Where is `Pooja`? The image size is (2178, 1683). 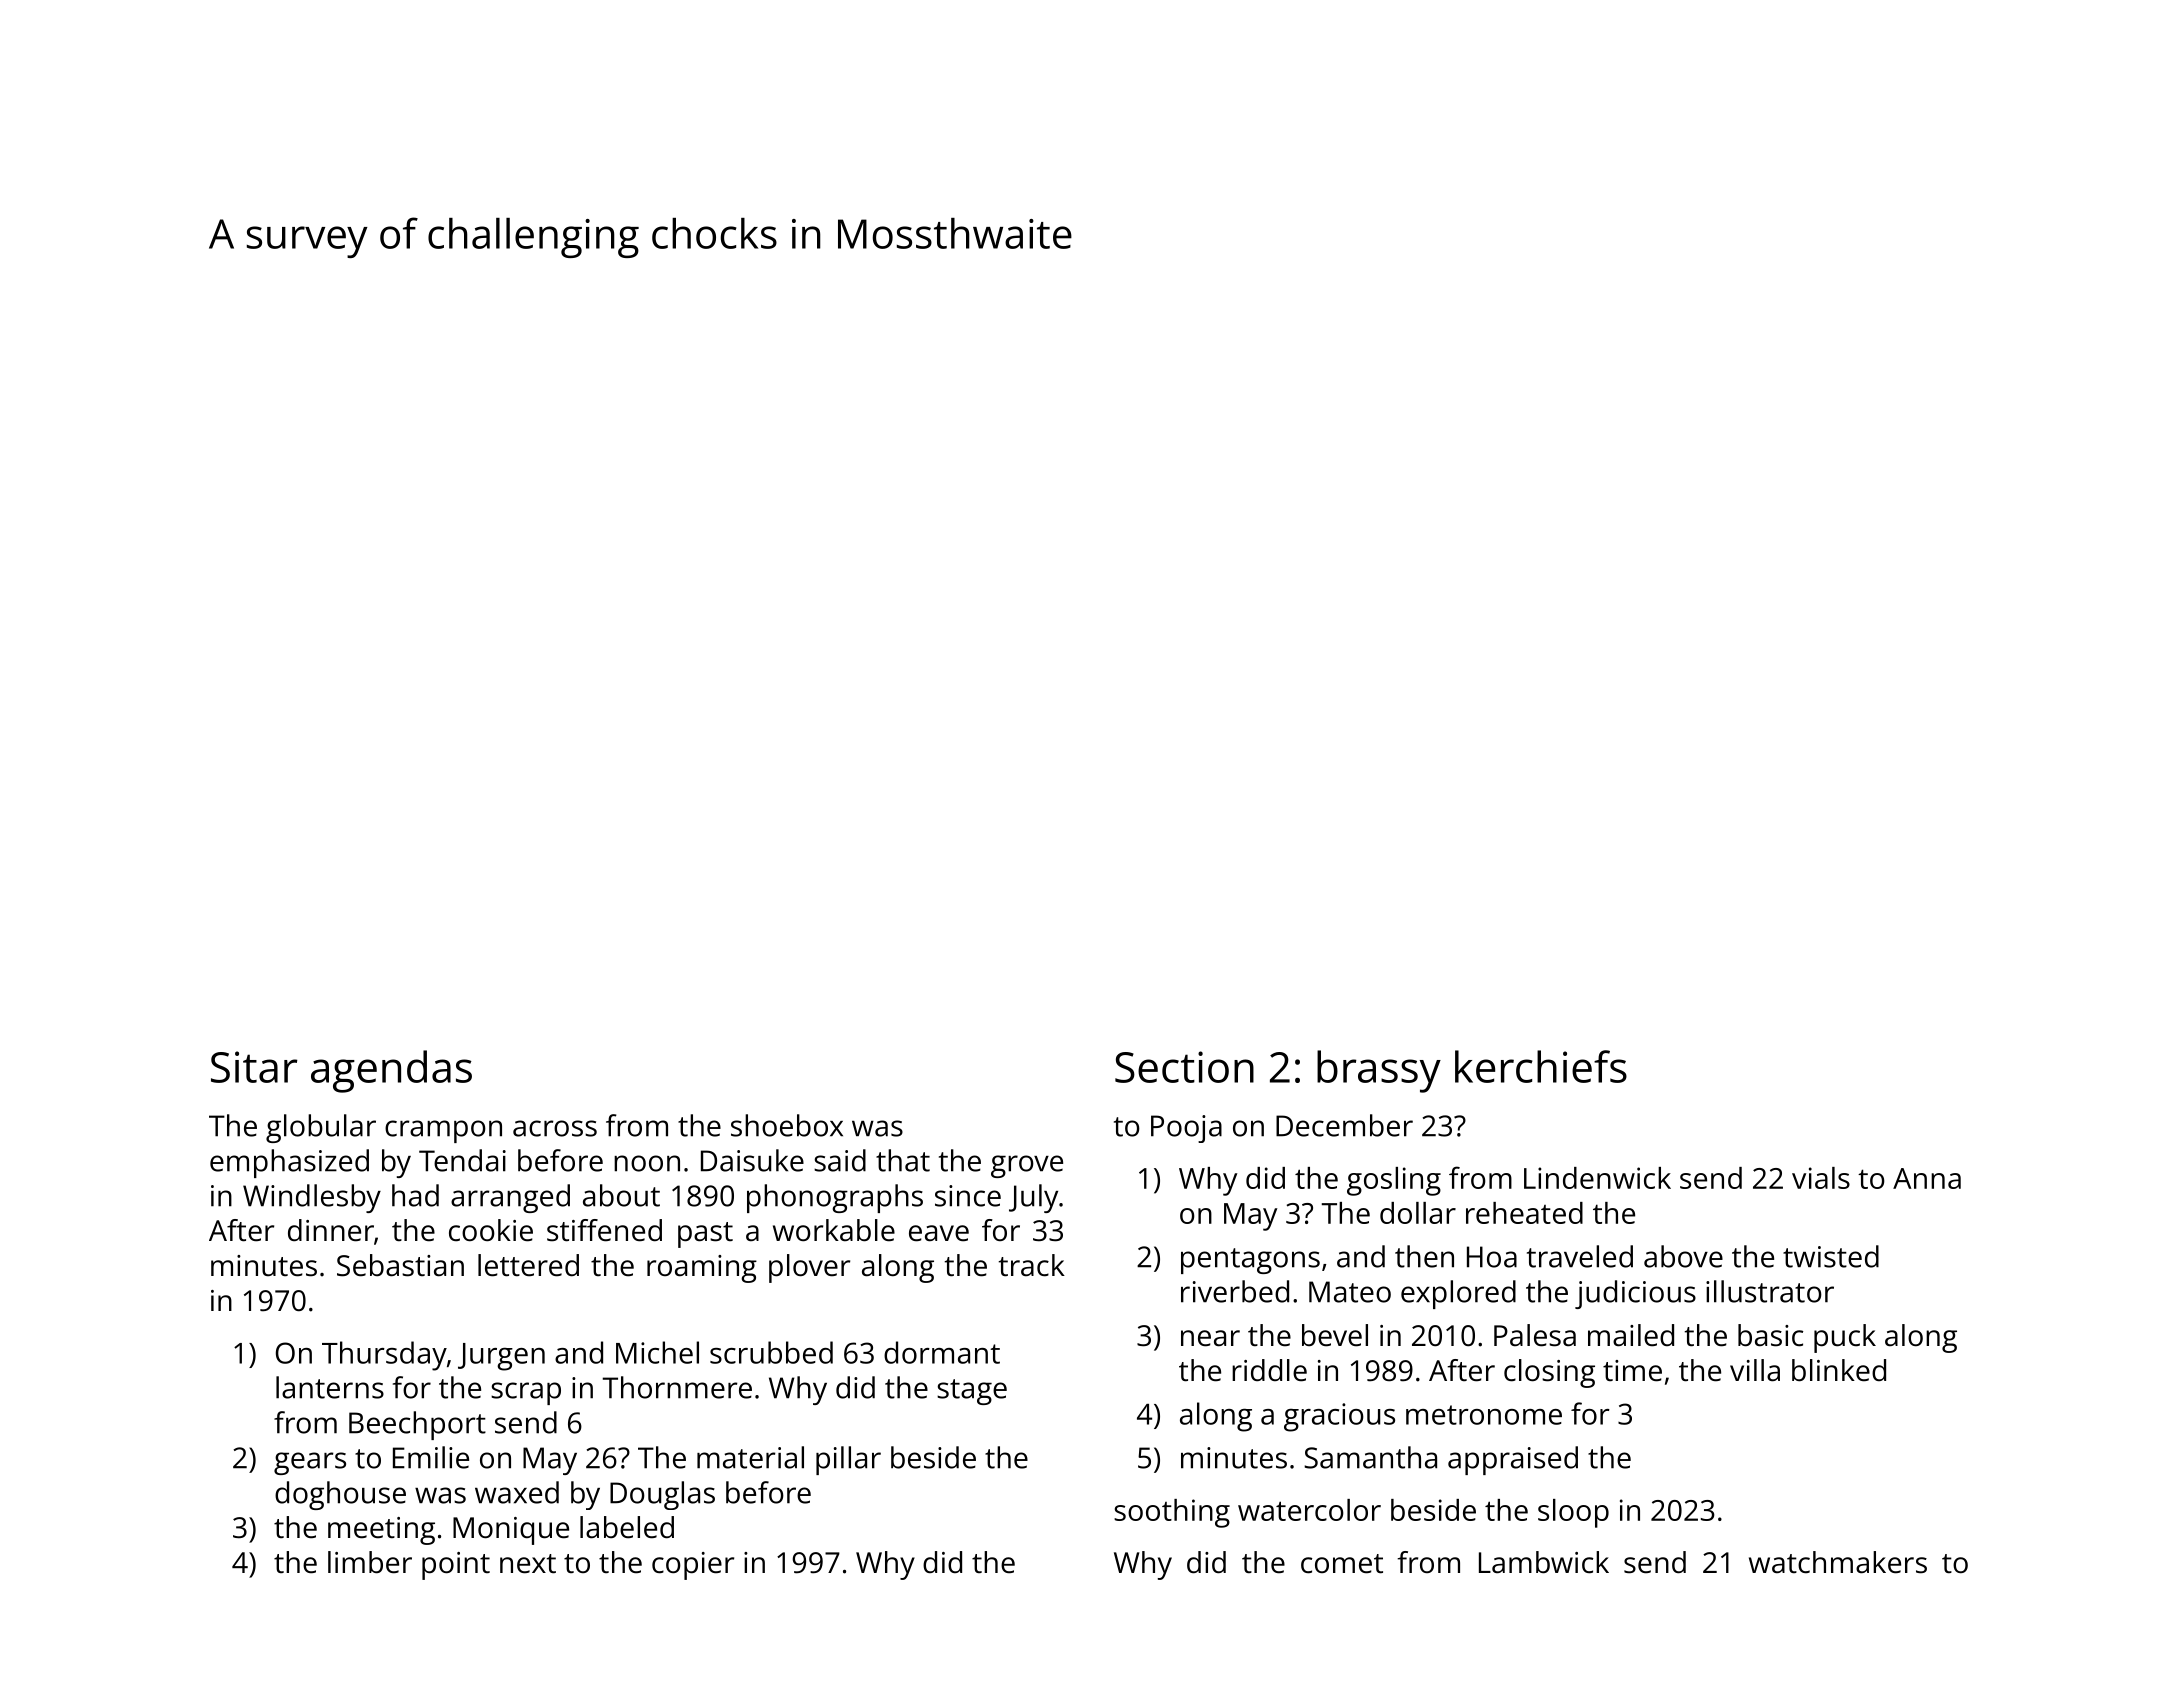 Pooja is located at coordinates (1186, 1129).
